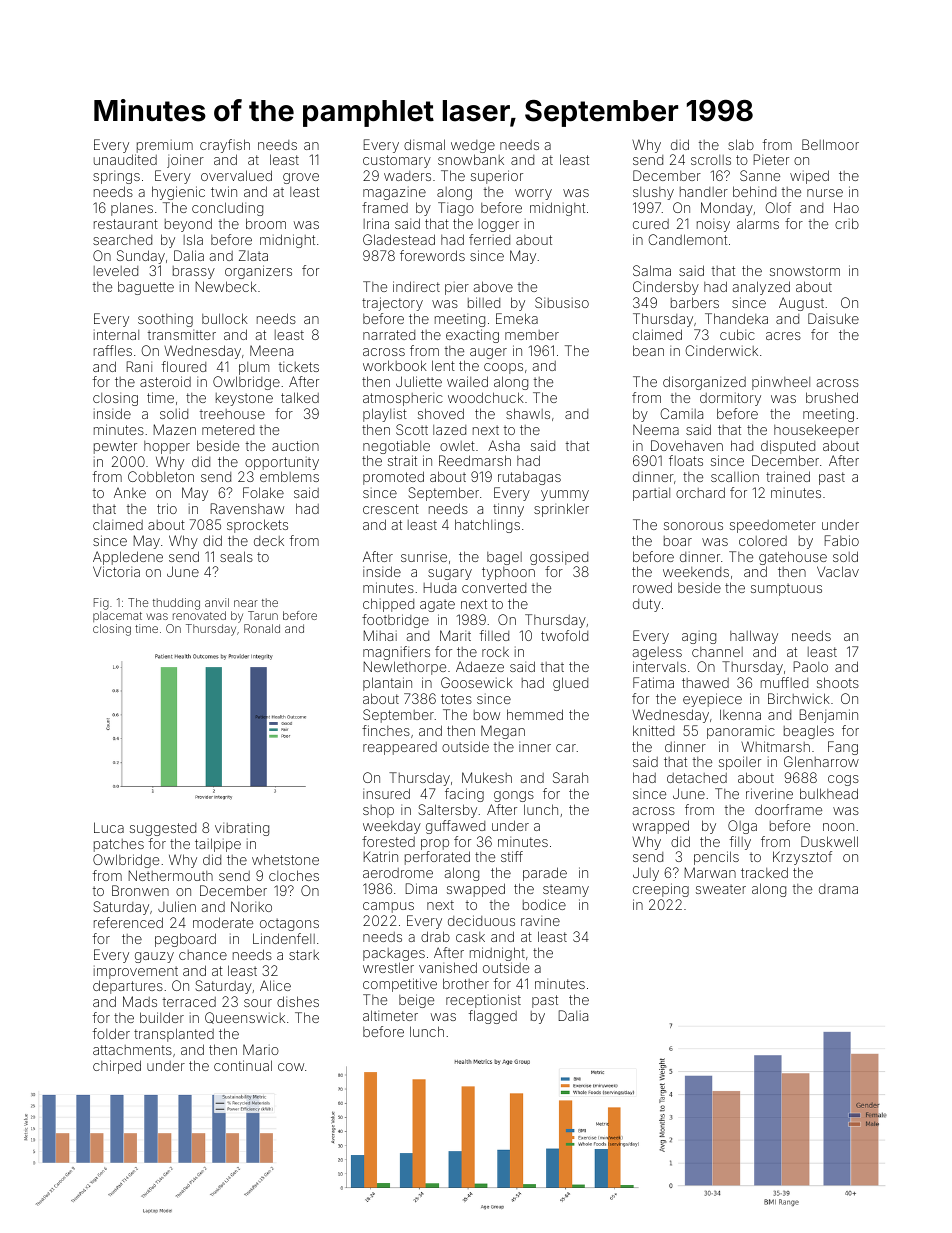 The width and height of the screenshot is (952, 1233). What do you see at coordinates (457, 446) in the screenshot?
I see `owlet` at bounding box center [457, 446].
